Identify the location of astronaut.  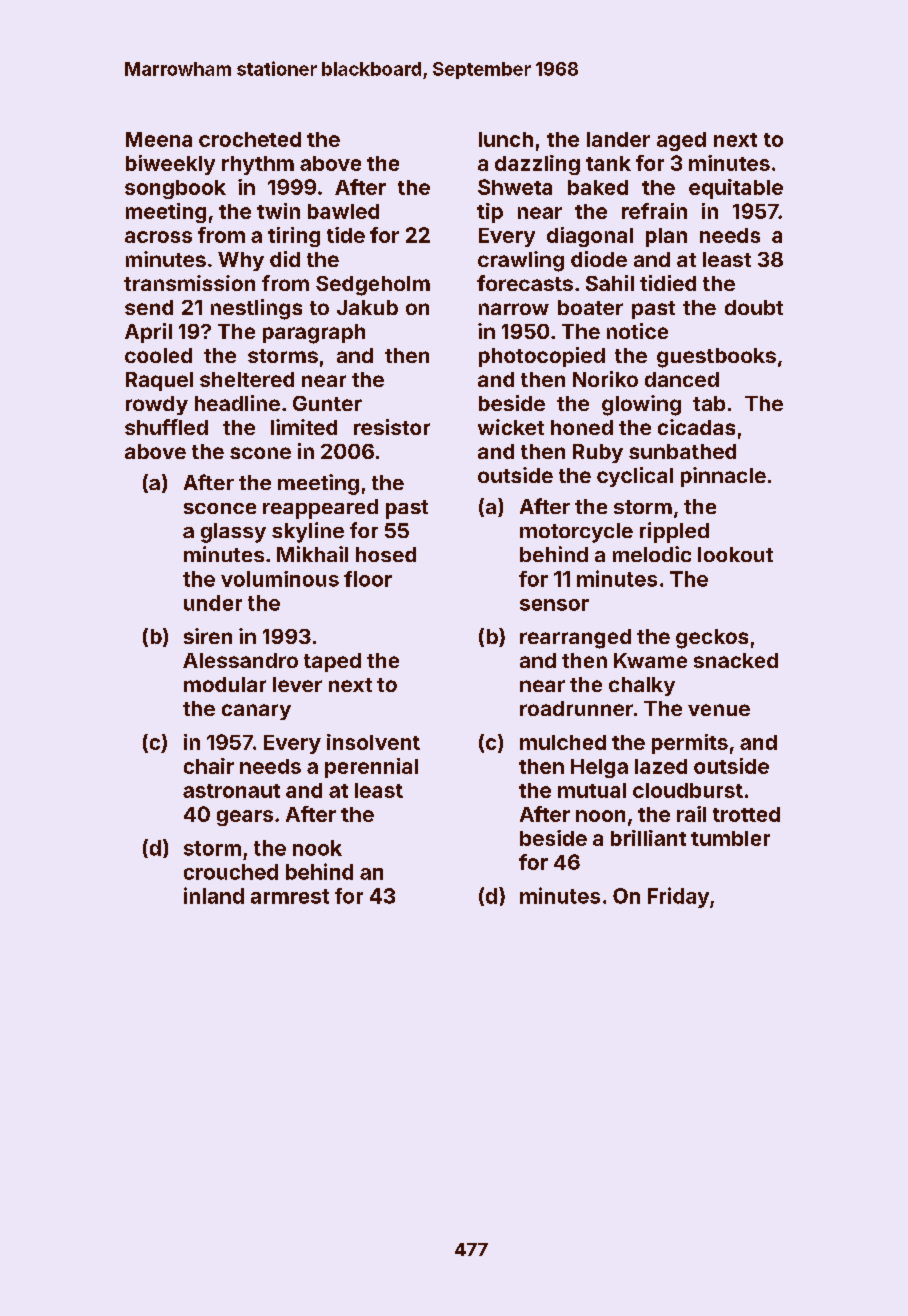
(231, 791).
